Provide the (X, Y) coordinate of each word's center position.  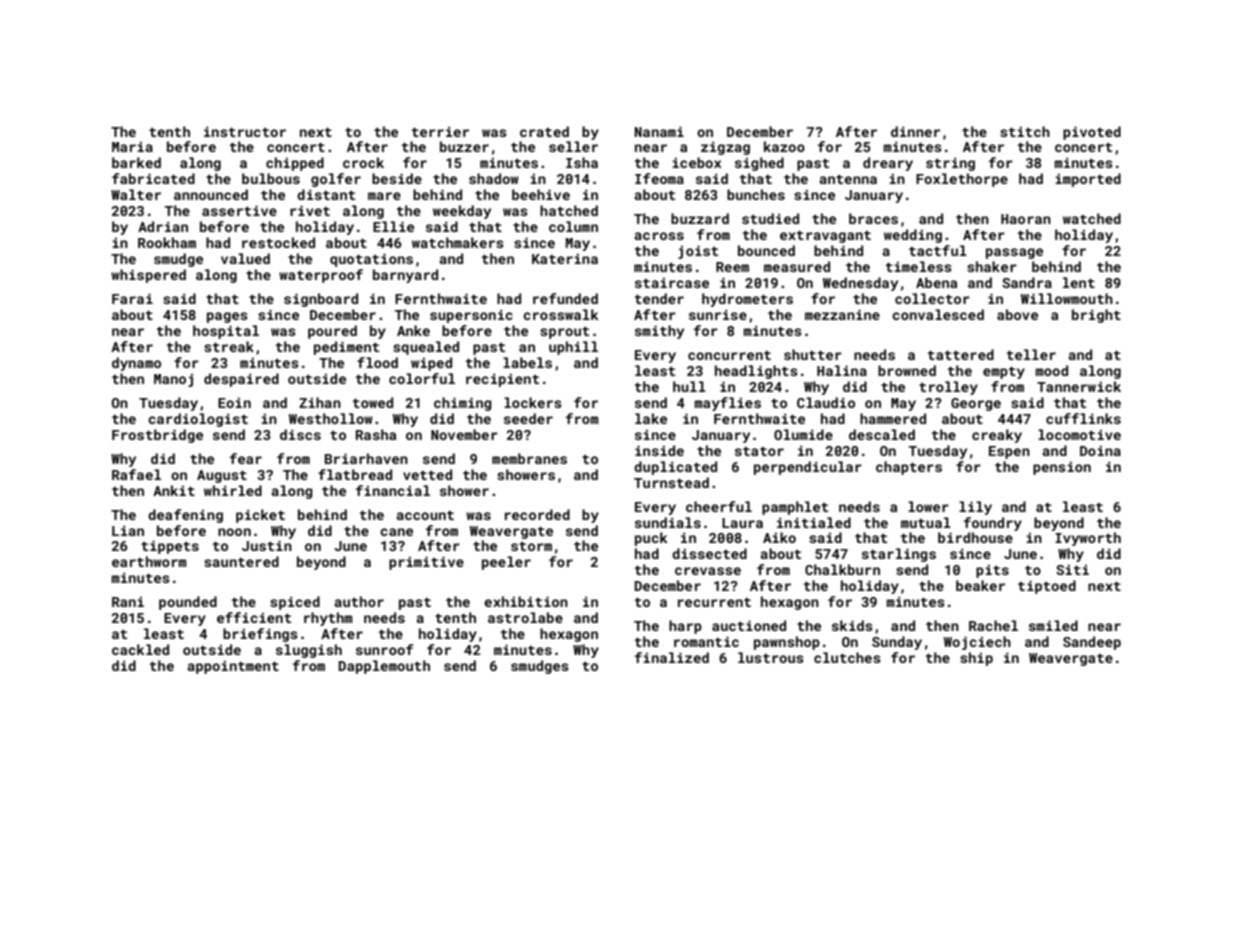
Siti (1072, 570)
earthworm (149, 561)
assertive (239, 211)
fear (246, 458)
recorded (537, 514)
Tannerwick (1079, 386)
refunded (565, 298)
